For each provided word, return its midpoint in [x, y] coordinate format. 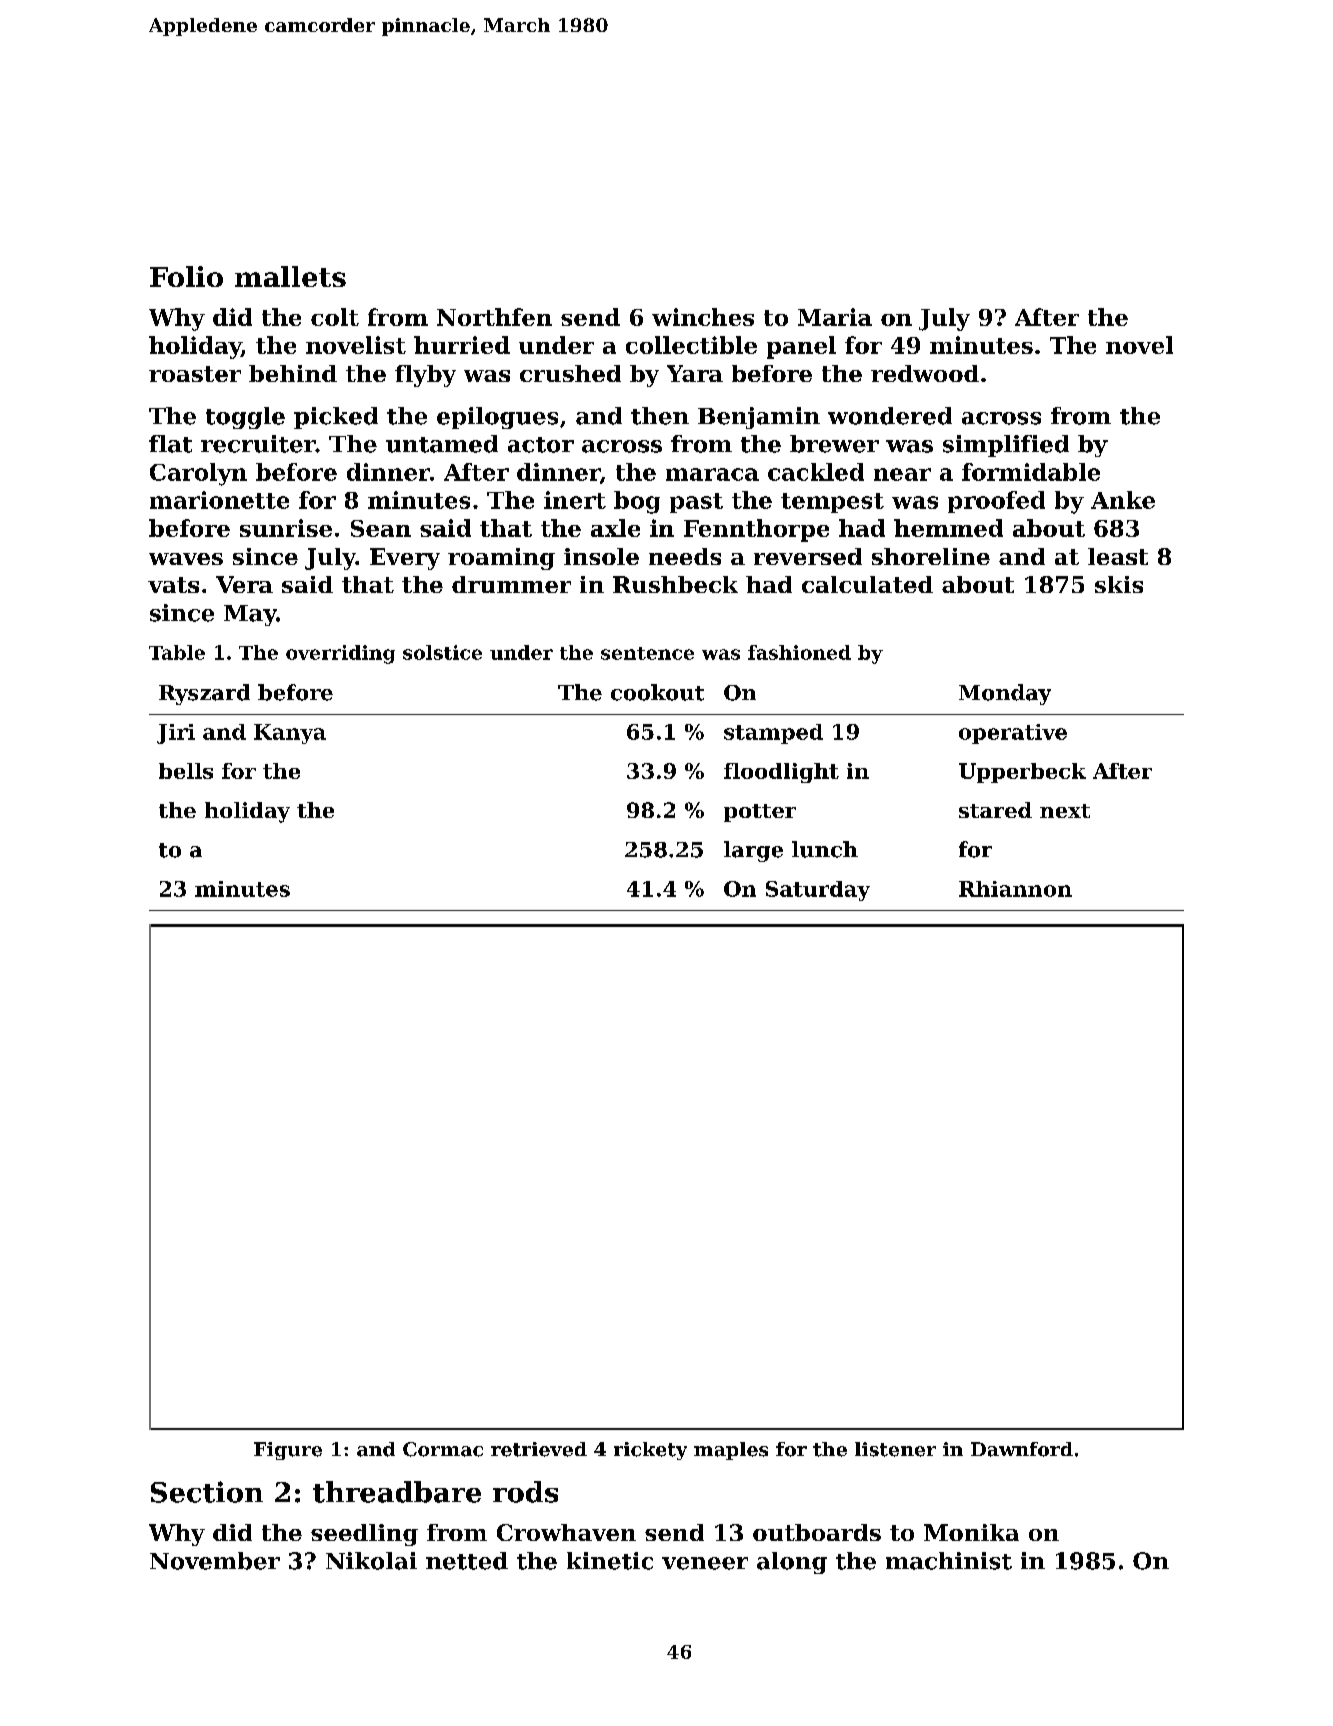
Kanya [290, 734]
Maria [835, 317]
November [215, 1561]
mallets [290, 276]
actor [541, 445]
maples [731, 1451]
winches [703, 317]
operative [1013, 734]
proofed [996, 502]
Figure [288, 1451]
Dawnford [1022, 1449]
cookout [657, 692]
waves [186, 559]
